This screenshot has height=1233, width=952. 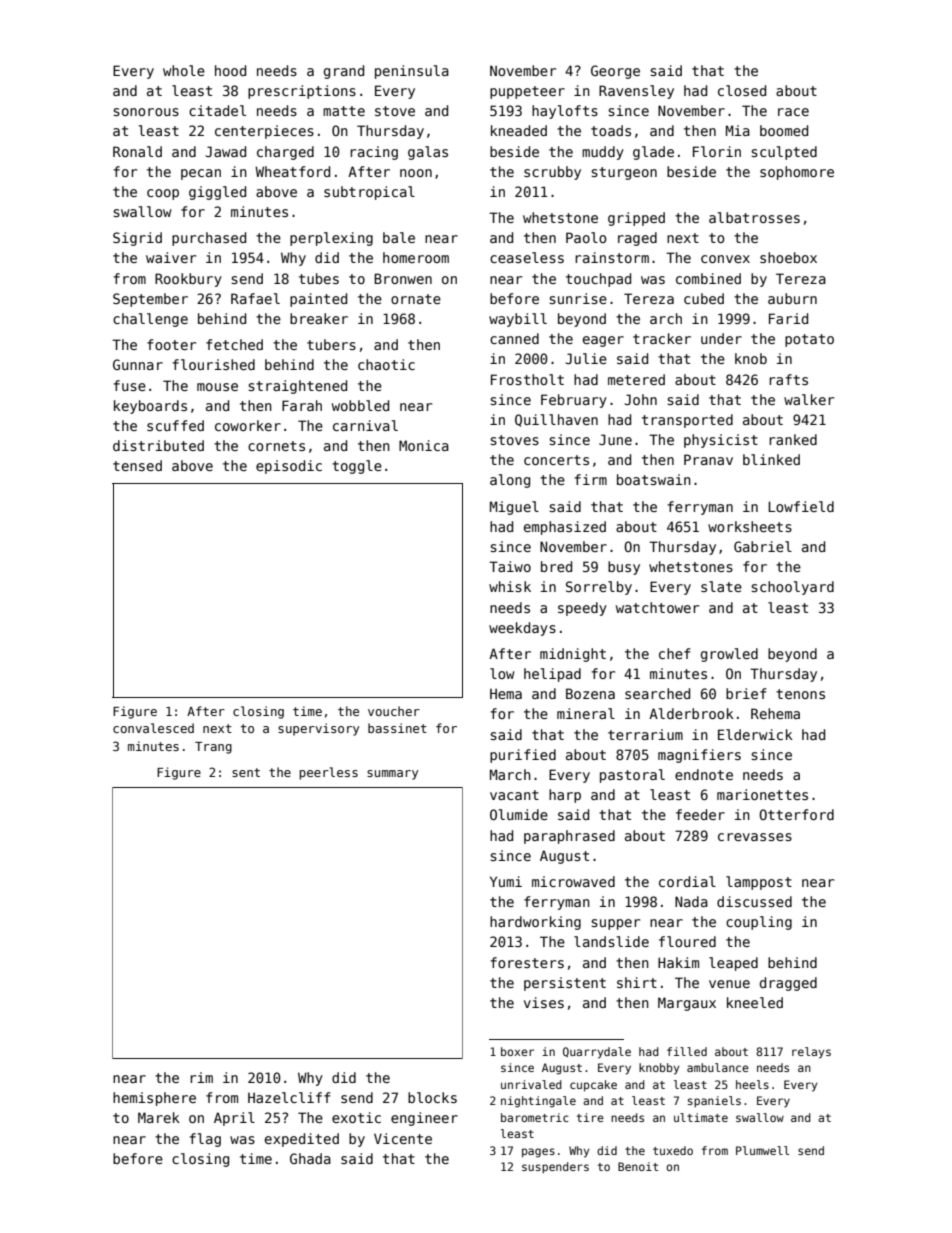 What do you see at coordinates (138, 364) in the screenshot?
I see `Gunnar` at bounding box center [138, 364].
